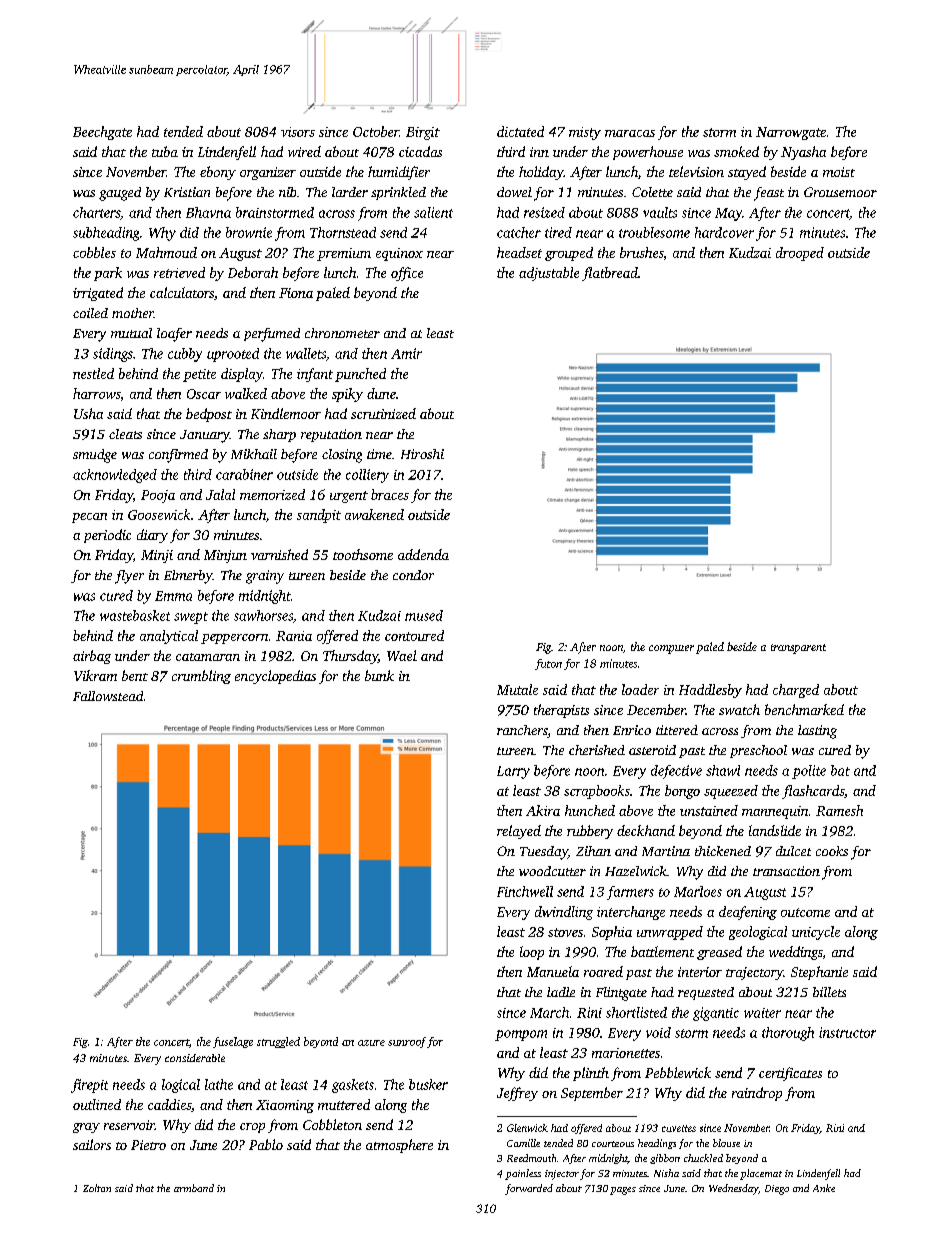 The width and height of the screenshot is (952, 1233). What do you see at coordinates (800, 254) in the screenshot?
I see `drooped` at bounding box center [800, 254].
